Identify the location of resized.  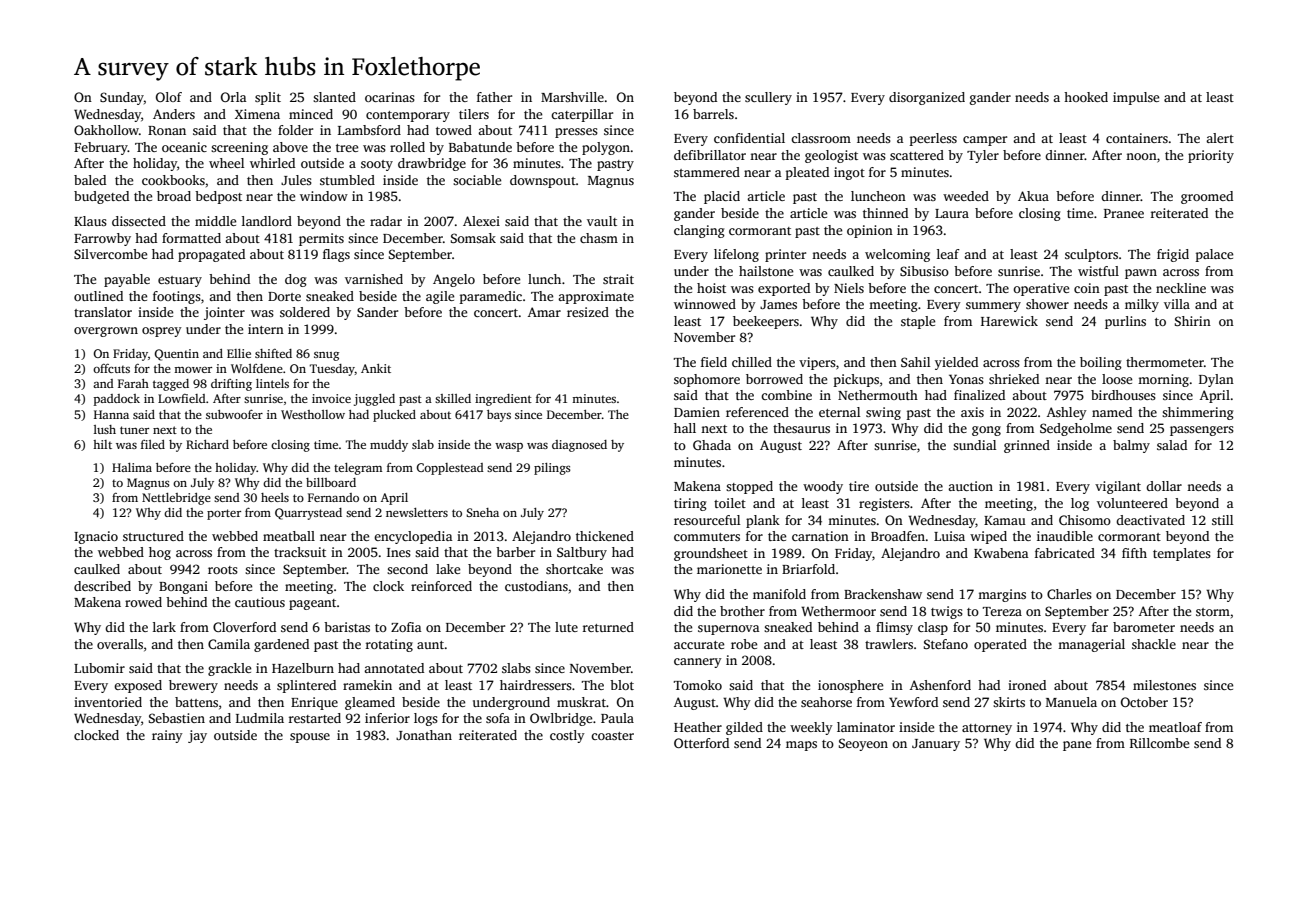
(588, 312).
